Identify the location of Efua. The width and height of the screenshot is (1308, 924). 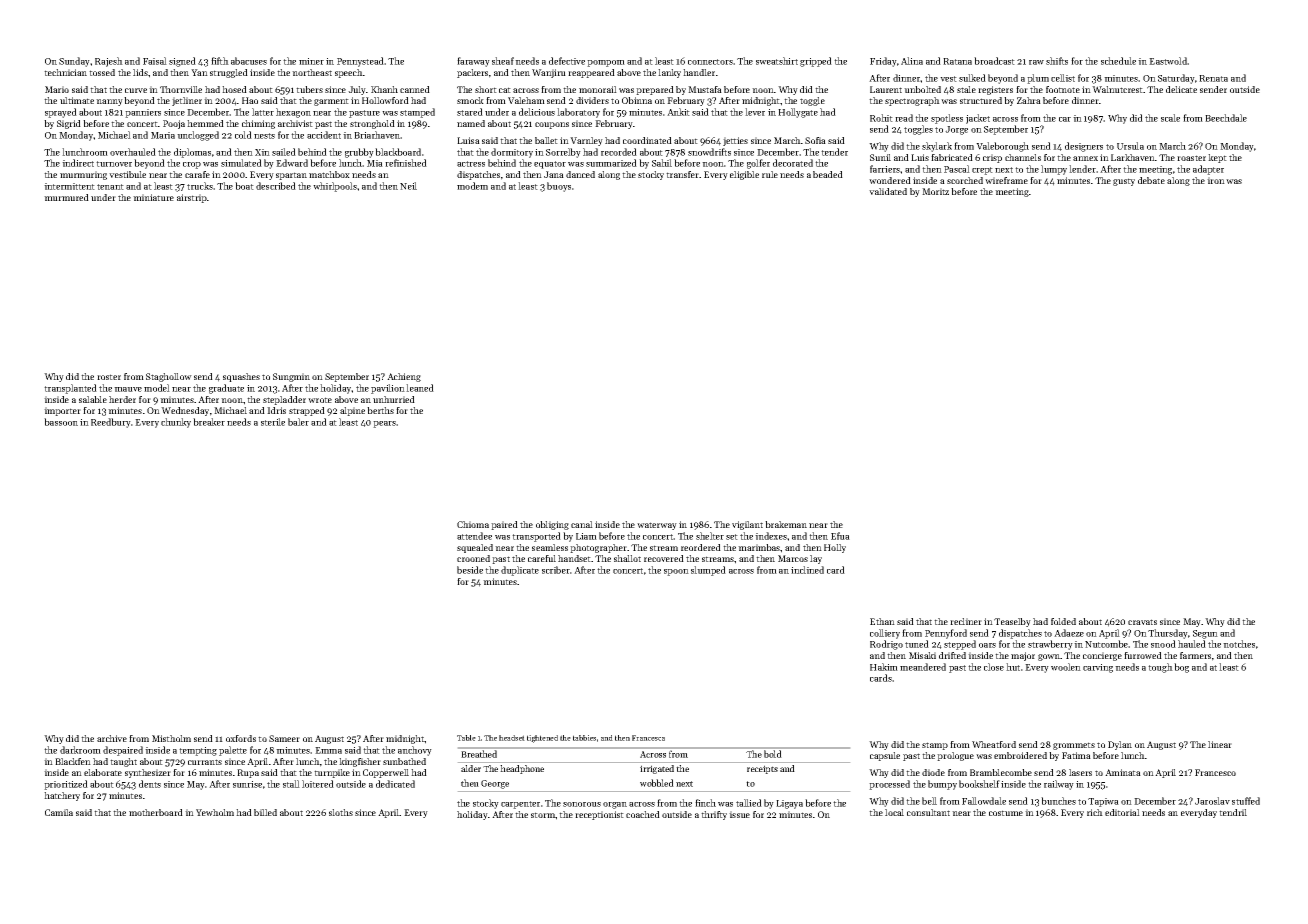
(840, 536).
